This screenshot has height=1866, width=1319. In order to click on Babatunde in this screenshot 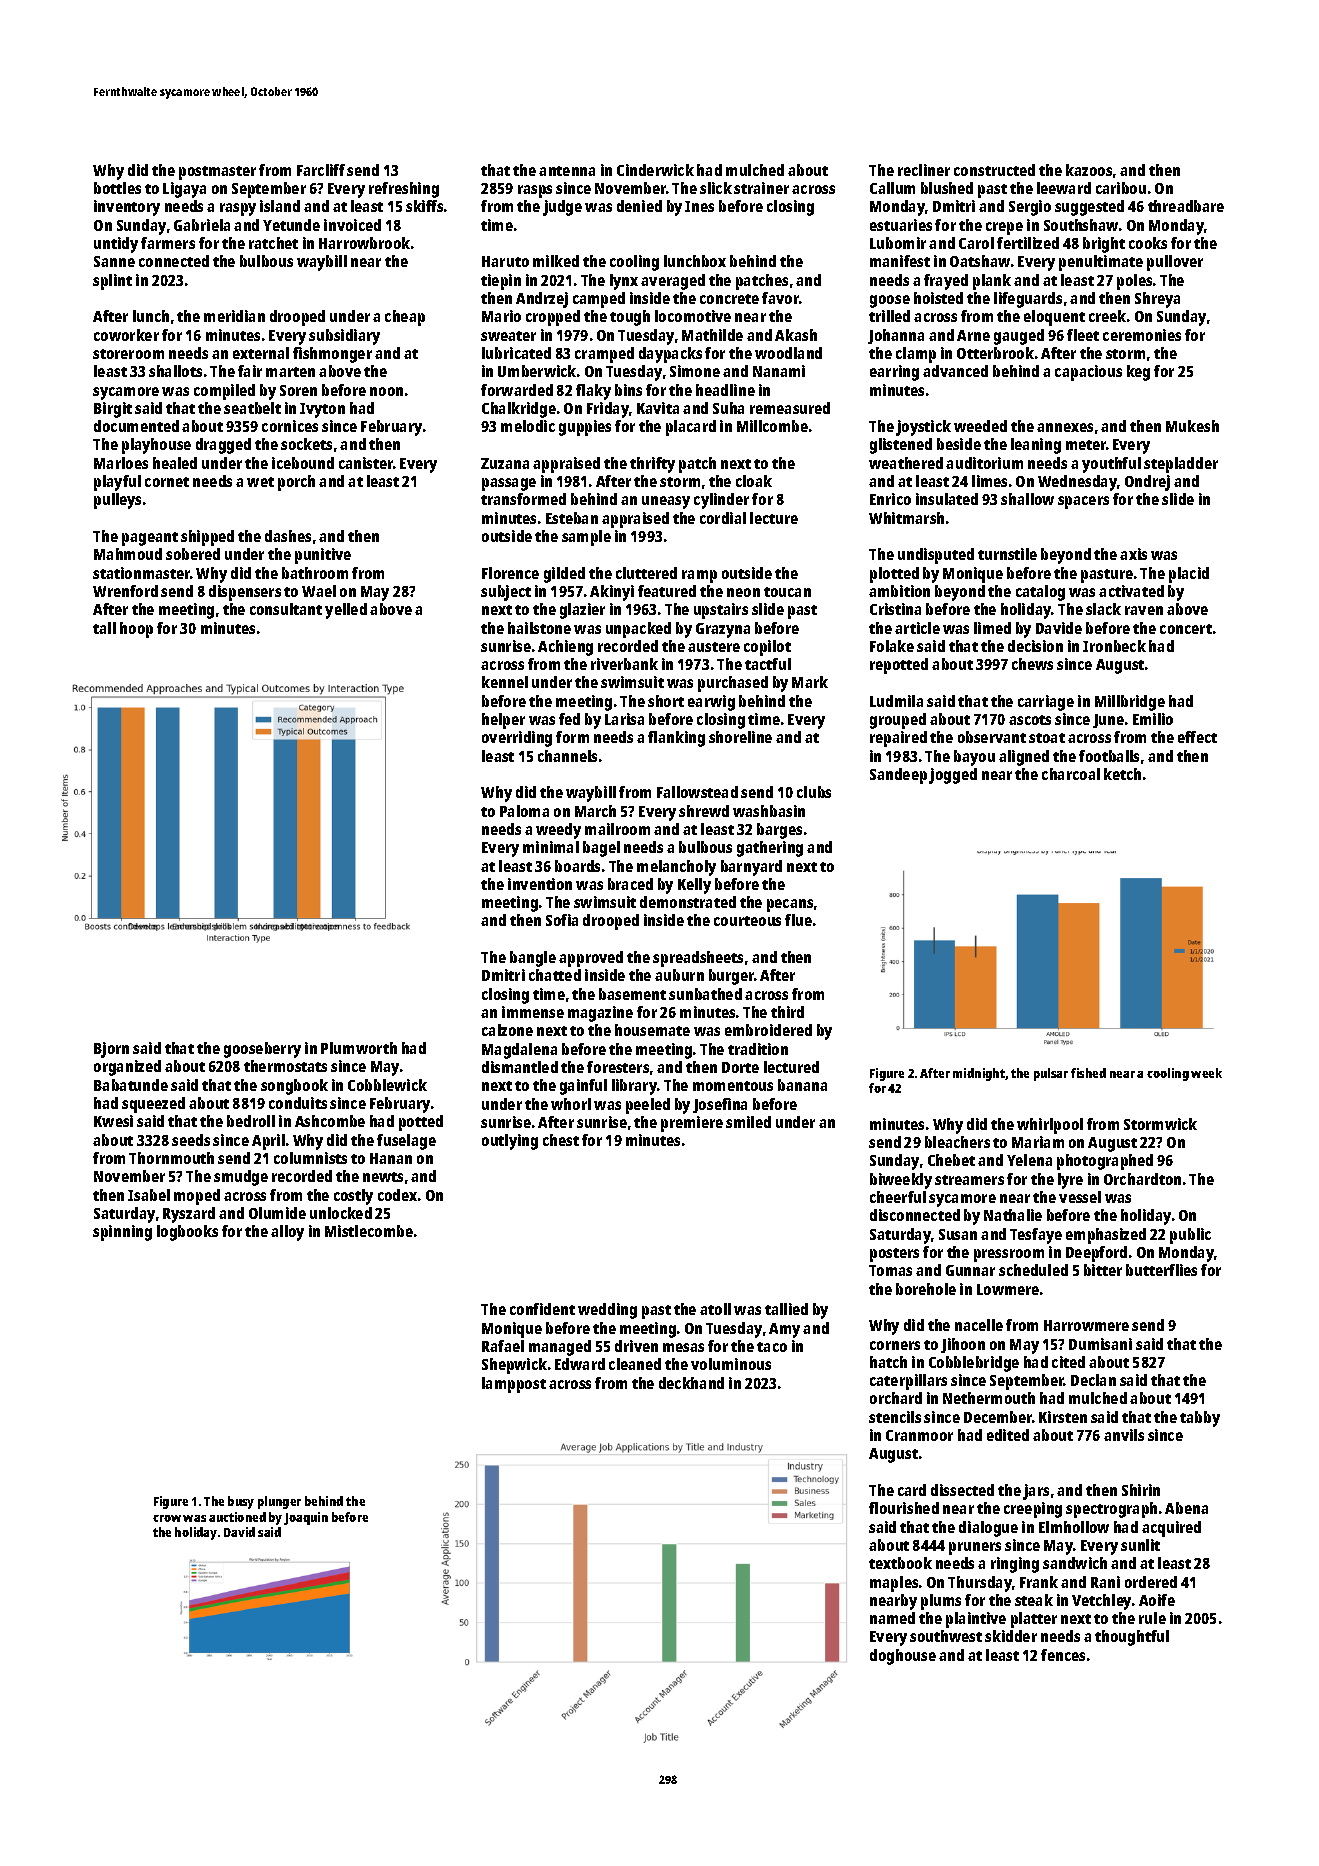, I will do `click(131, 1085)`.
